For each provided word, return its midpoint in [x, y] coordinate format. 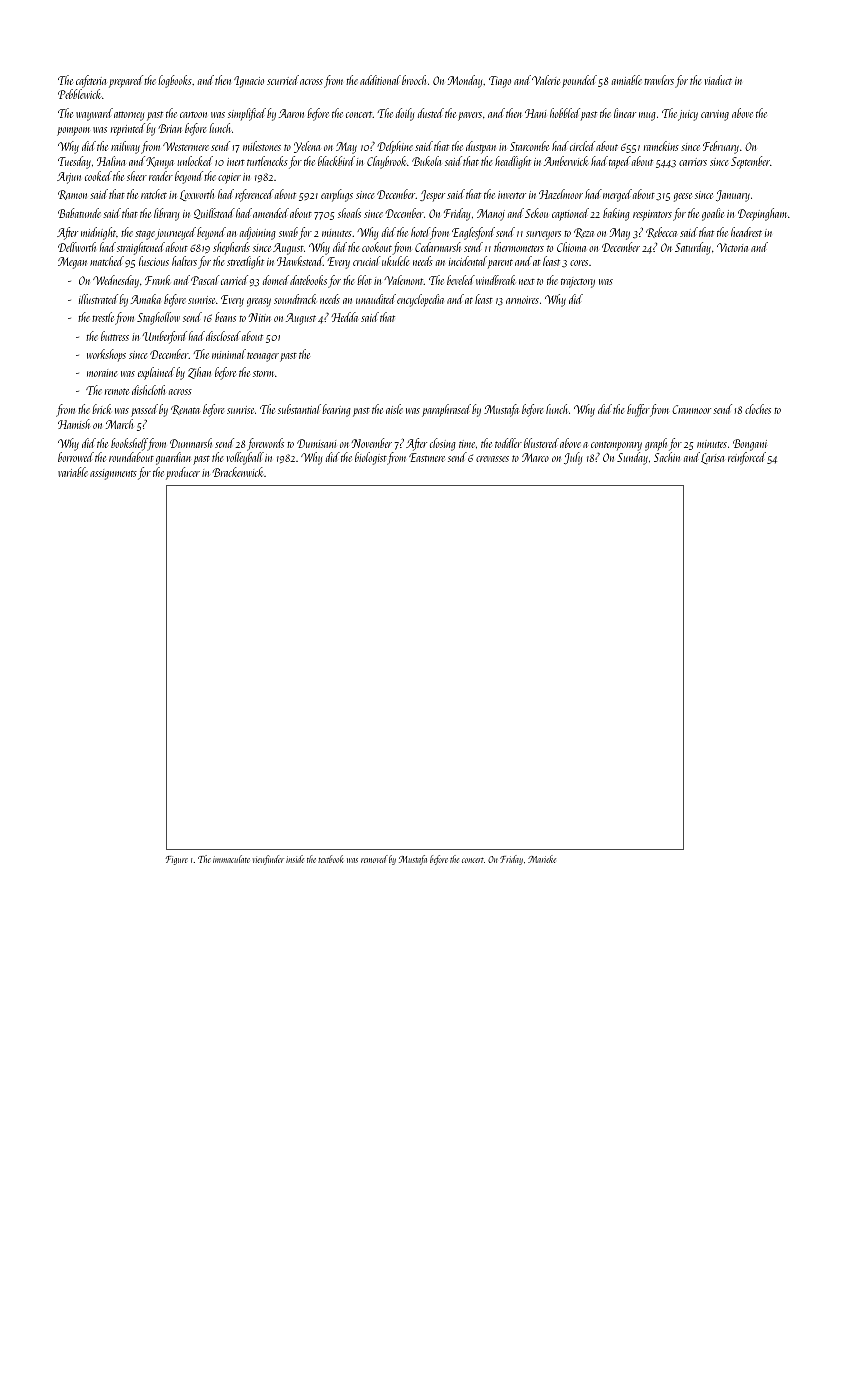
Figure [177, 860]
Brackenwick [237, 472]
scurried [283, 80]
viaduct [718, 80]
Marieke [542, 859]
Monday [465, 81]
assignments [113, 474]
